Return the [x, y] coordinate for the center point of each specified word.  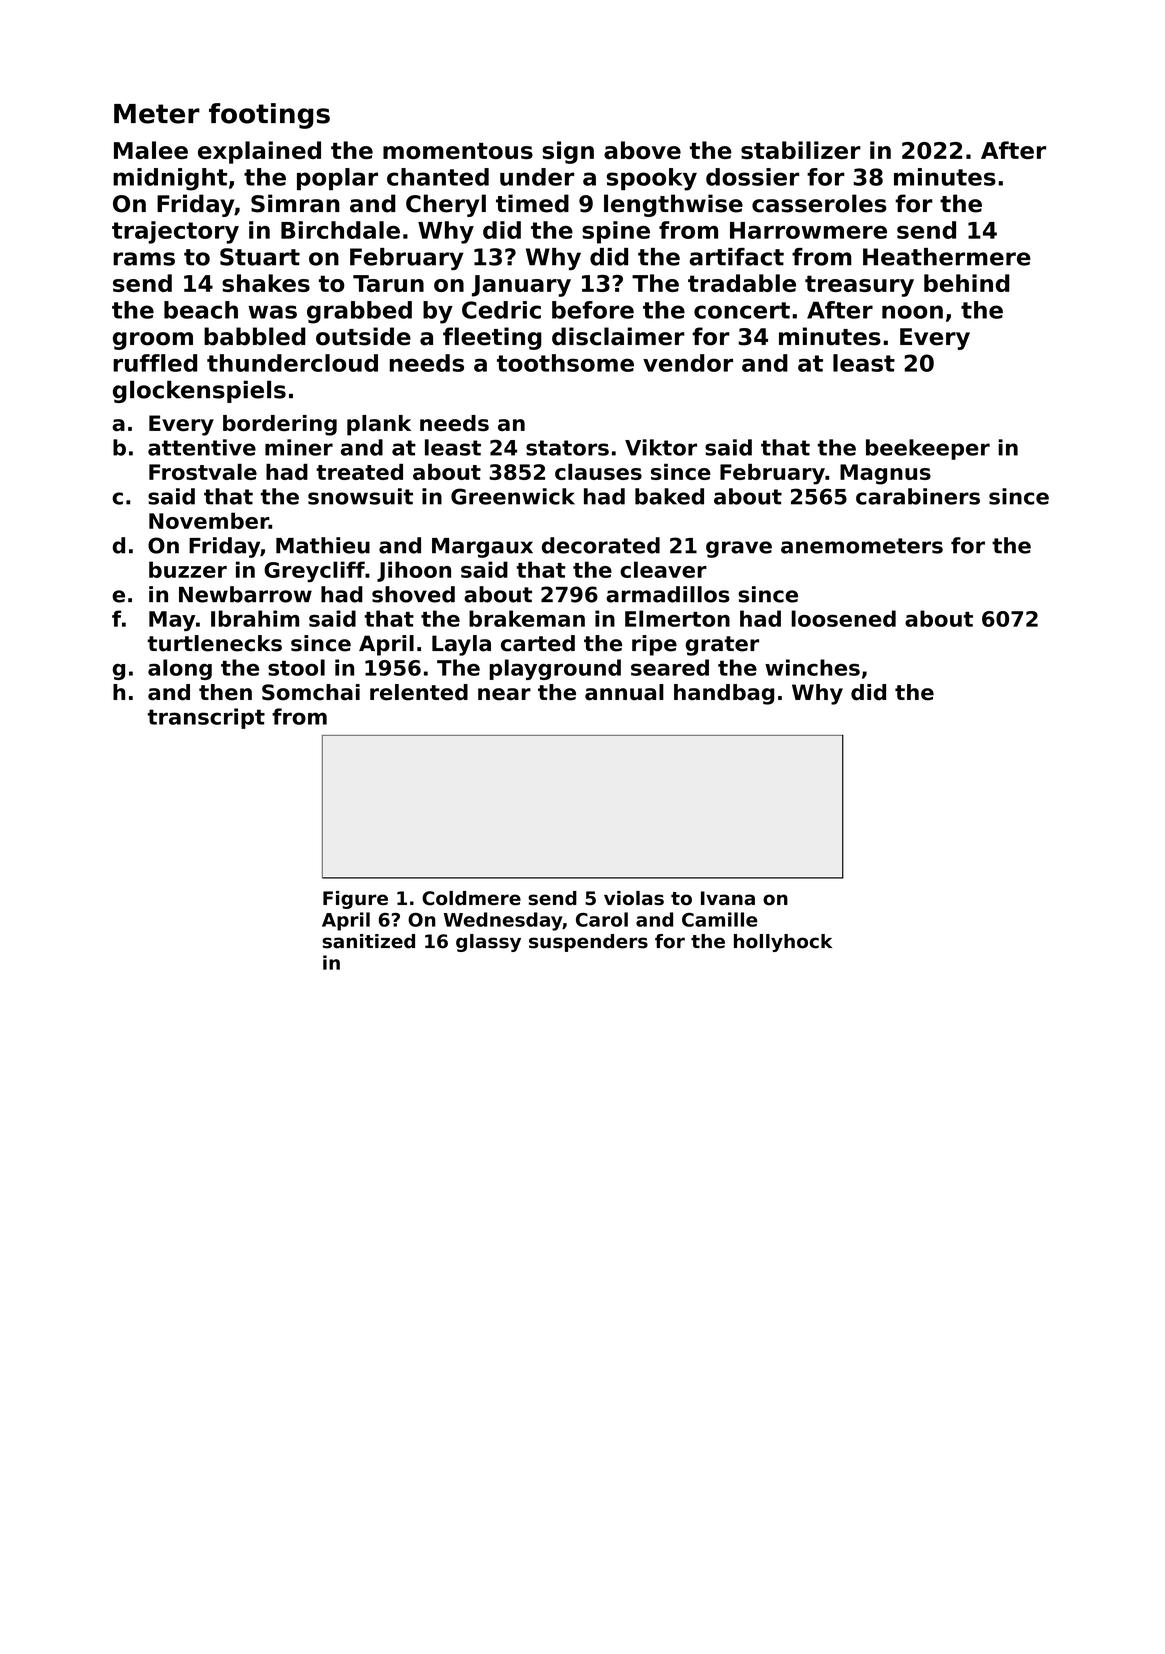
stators [567, 448]
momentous [458, 151]
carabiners [918, 496]
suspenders [588, 943]
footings [269, 116]
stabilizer [801, 150]
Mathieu [323, 545]
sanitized [368, 941]
